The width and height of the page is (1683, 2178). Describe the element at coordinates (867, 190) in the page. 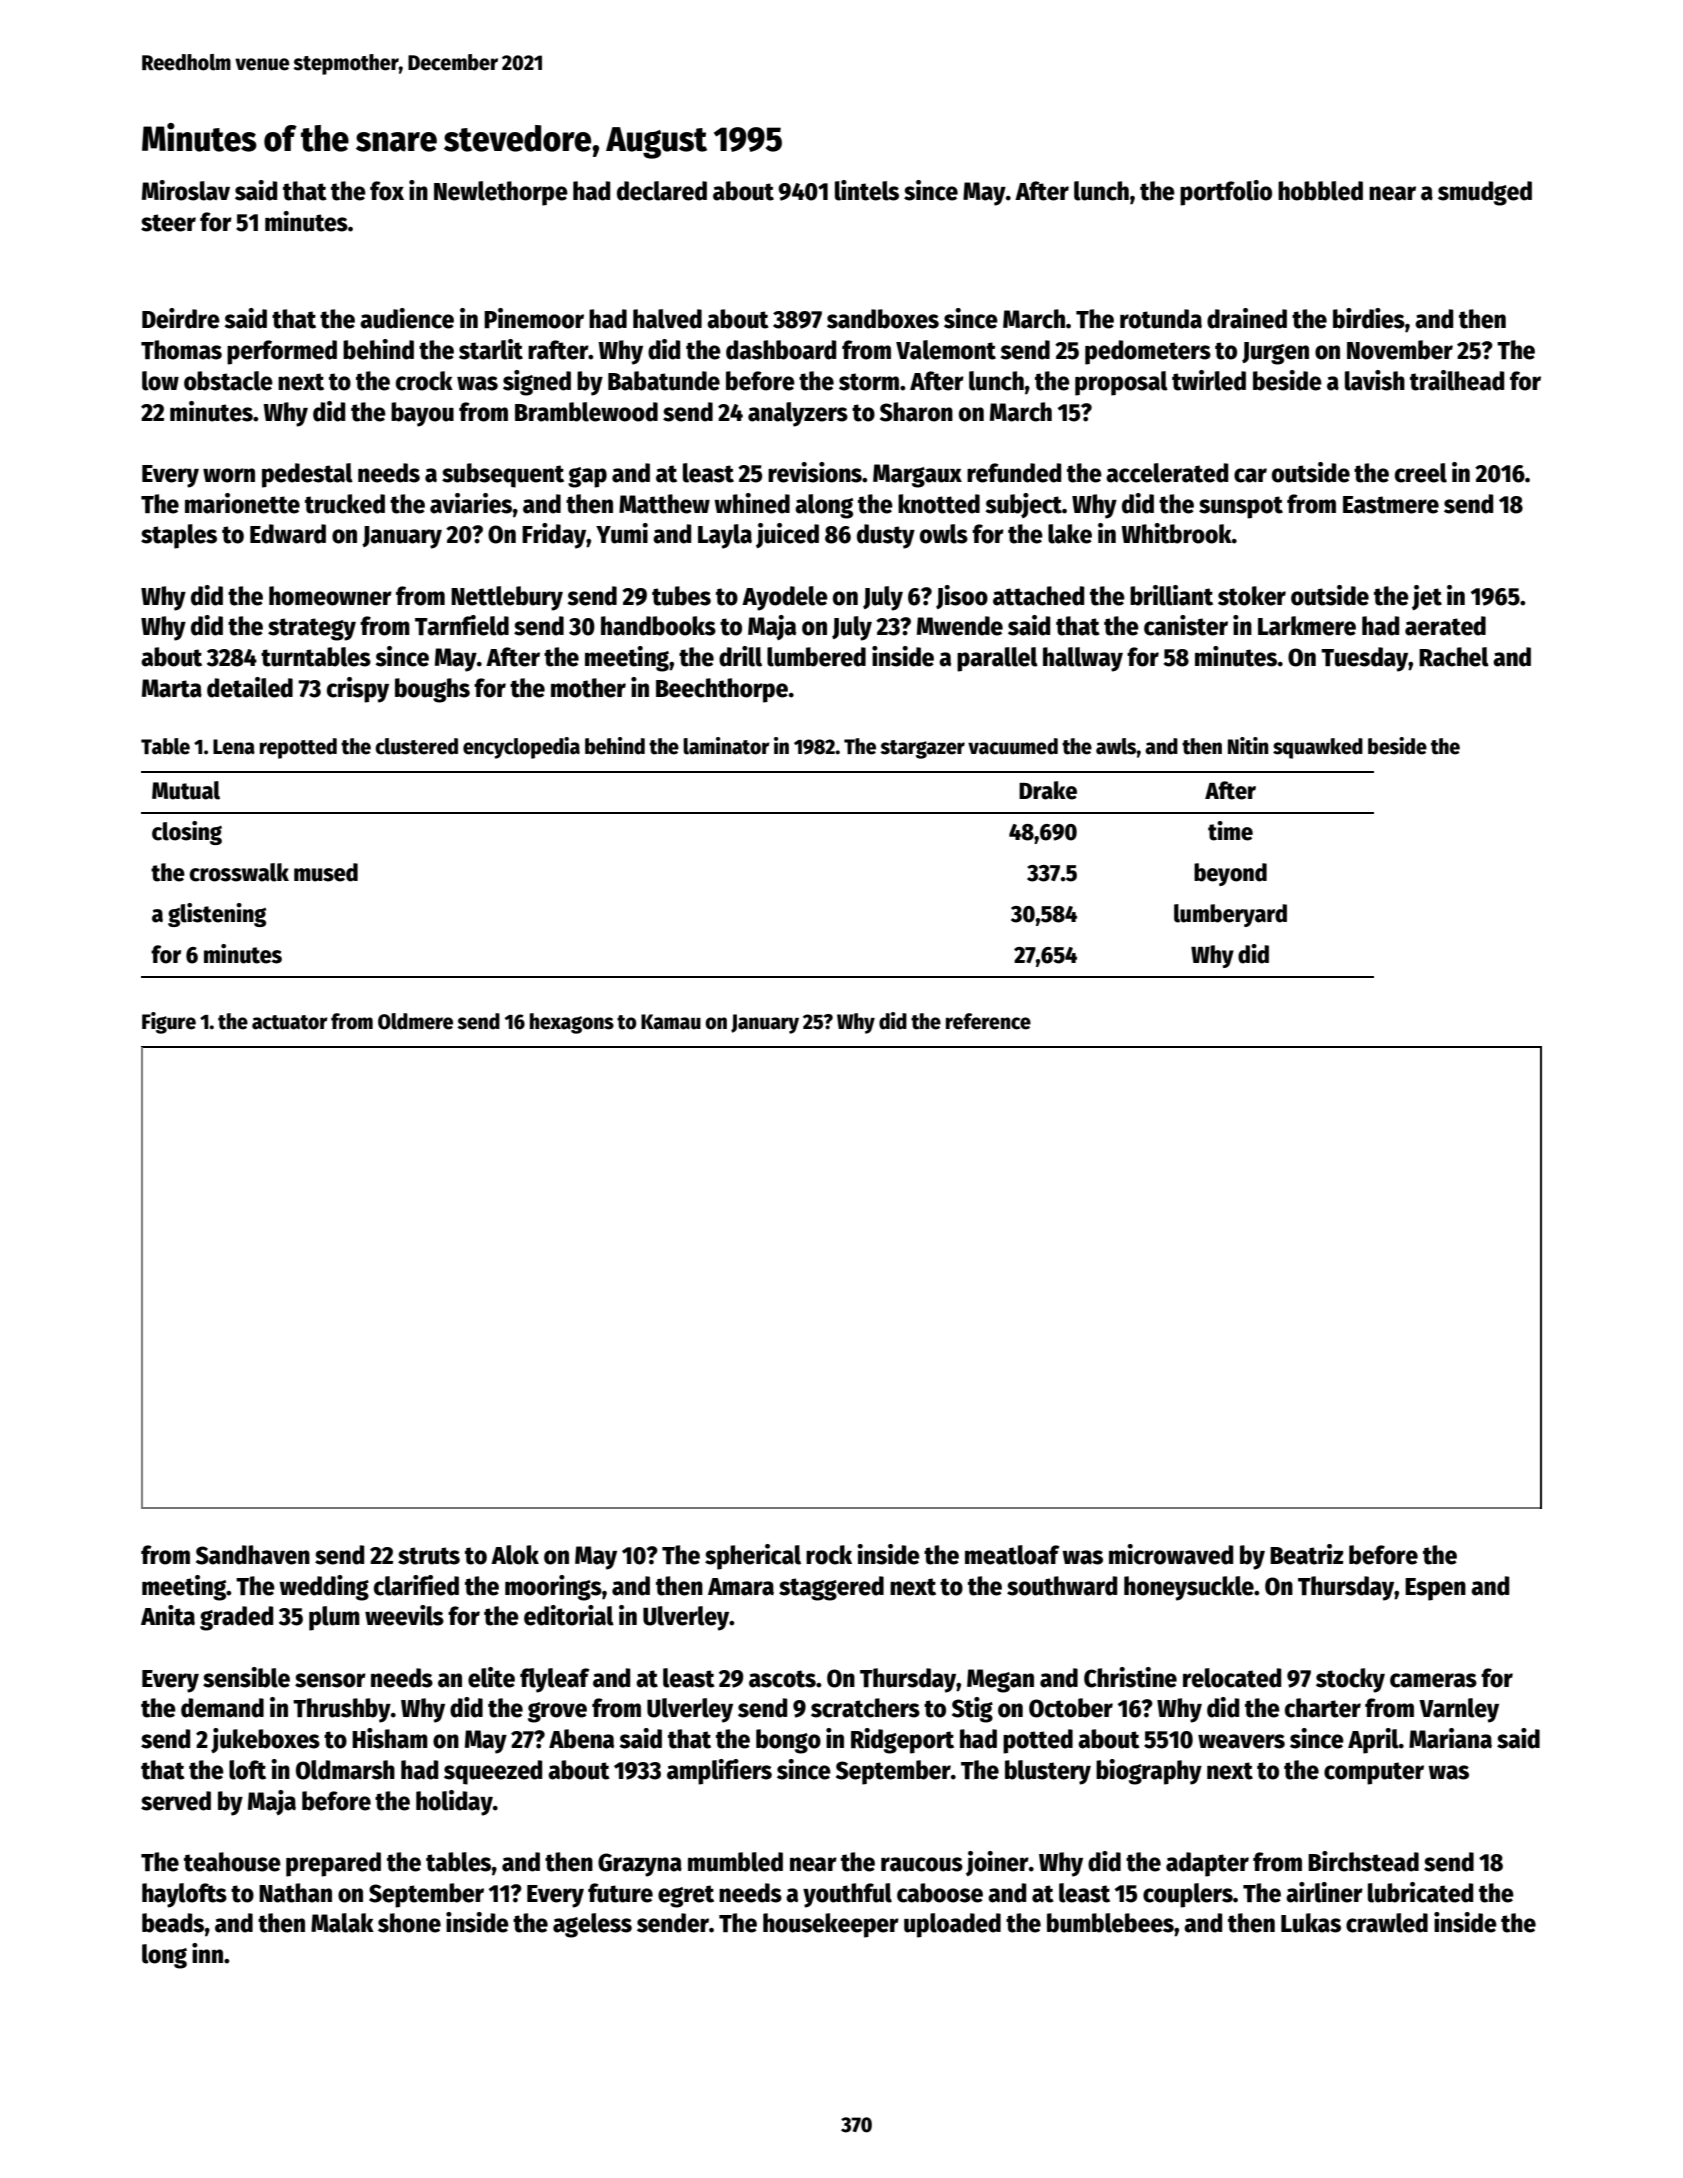

I see `lintels` at that location.
